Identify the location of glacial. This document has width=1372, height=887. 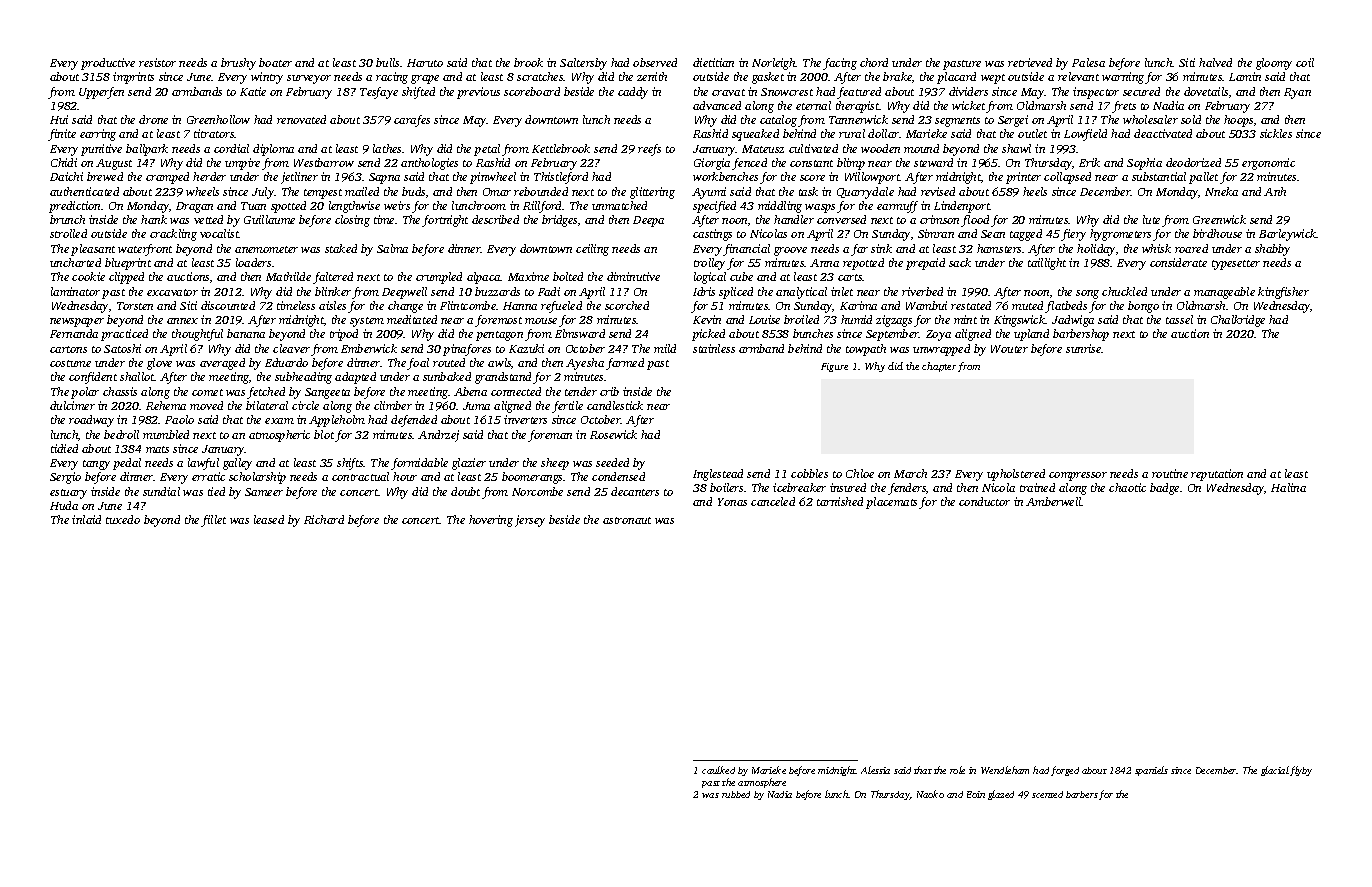
(1275, 771).
